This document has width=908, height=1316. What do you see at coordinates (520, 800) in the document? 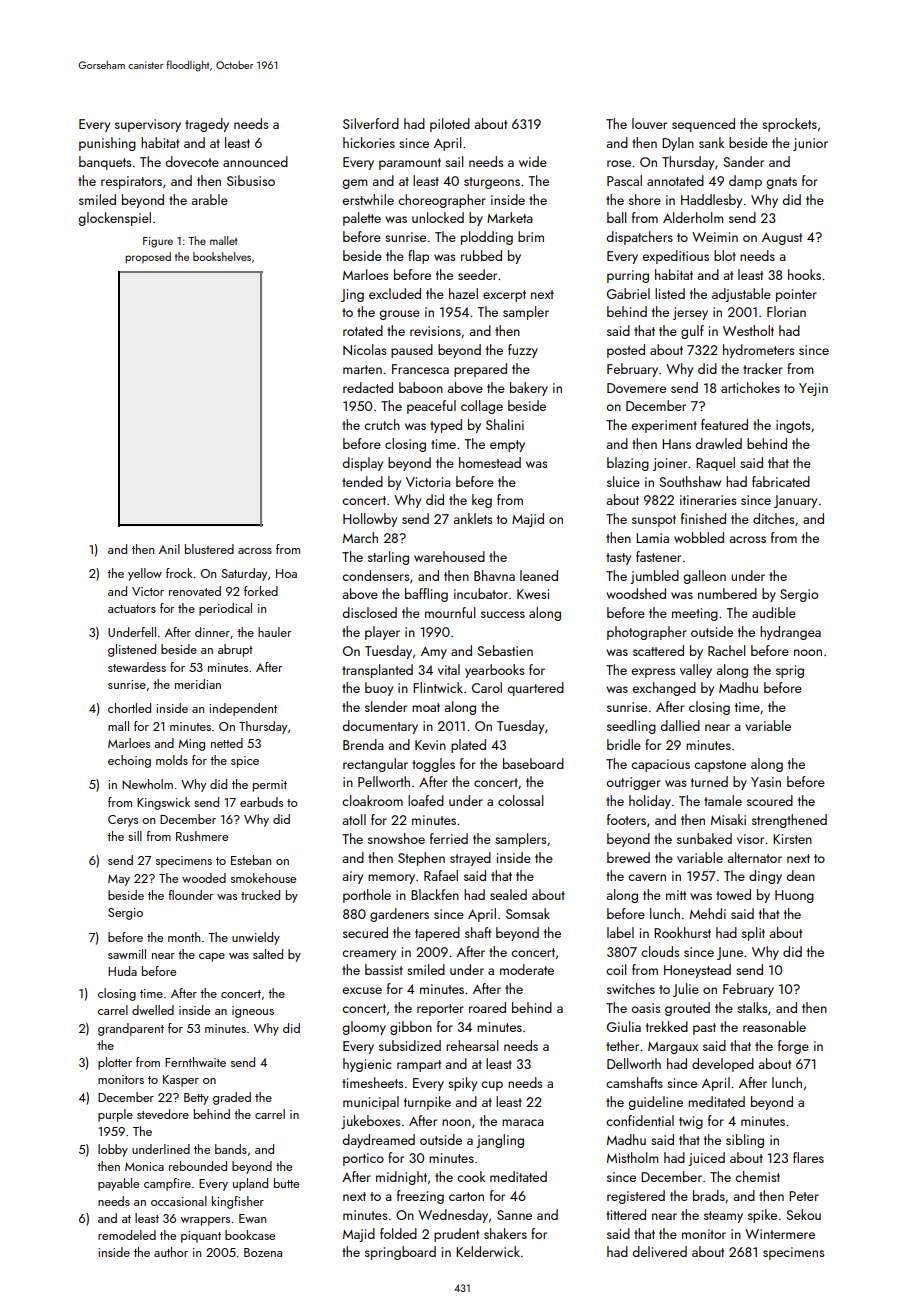
I see `colossal` at bounding box center [520, 800].
